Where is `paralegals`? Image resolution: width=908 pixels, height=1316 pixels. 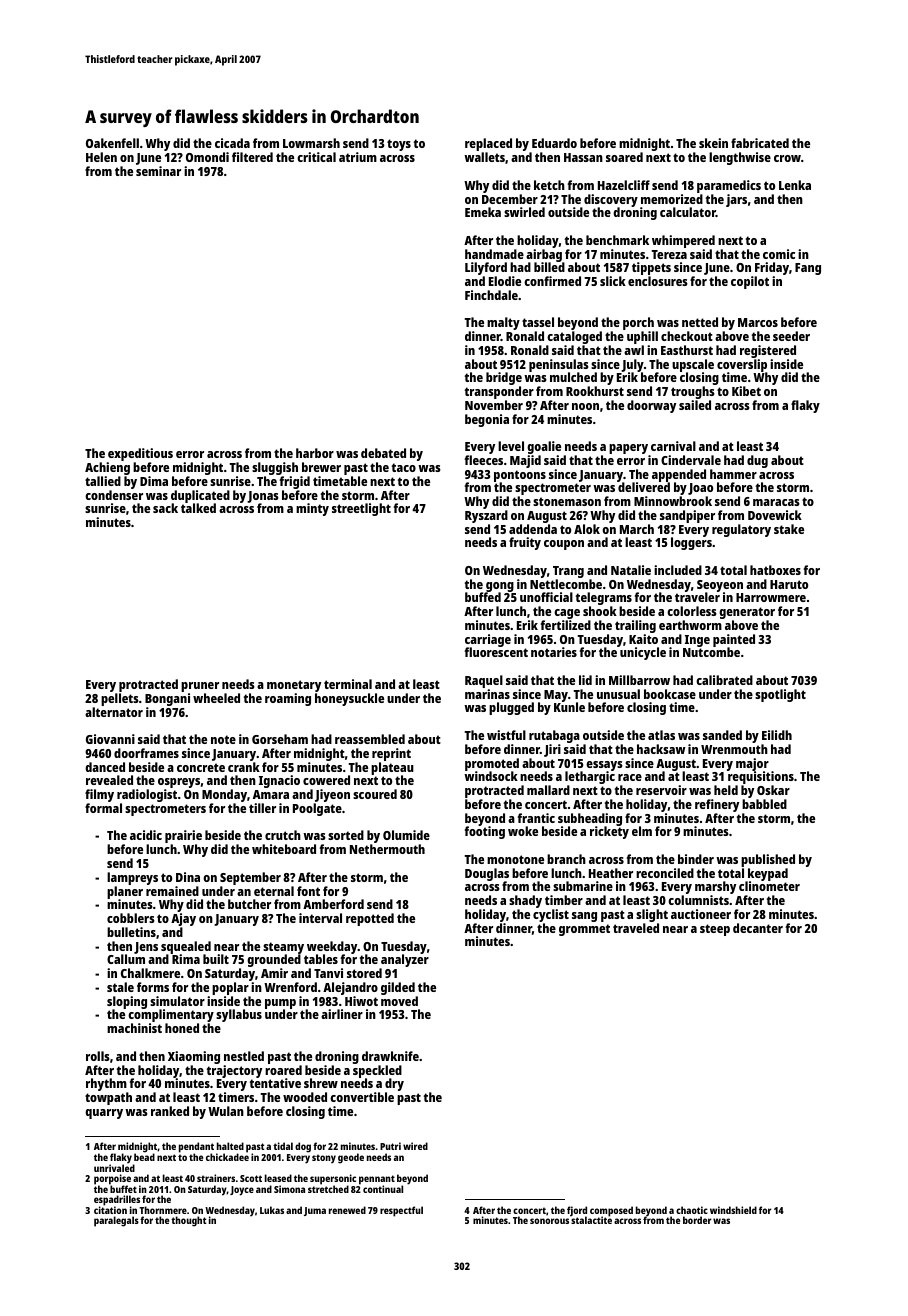
paralegals is located at coordinates (116, 1221).
